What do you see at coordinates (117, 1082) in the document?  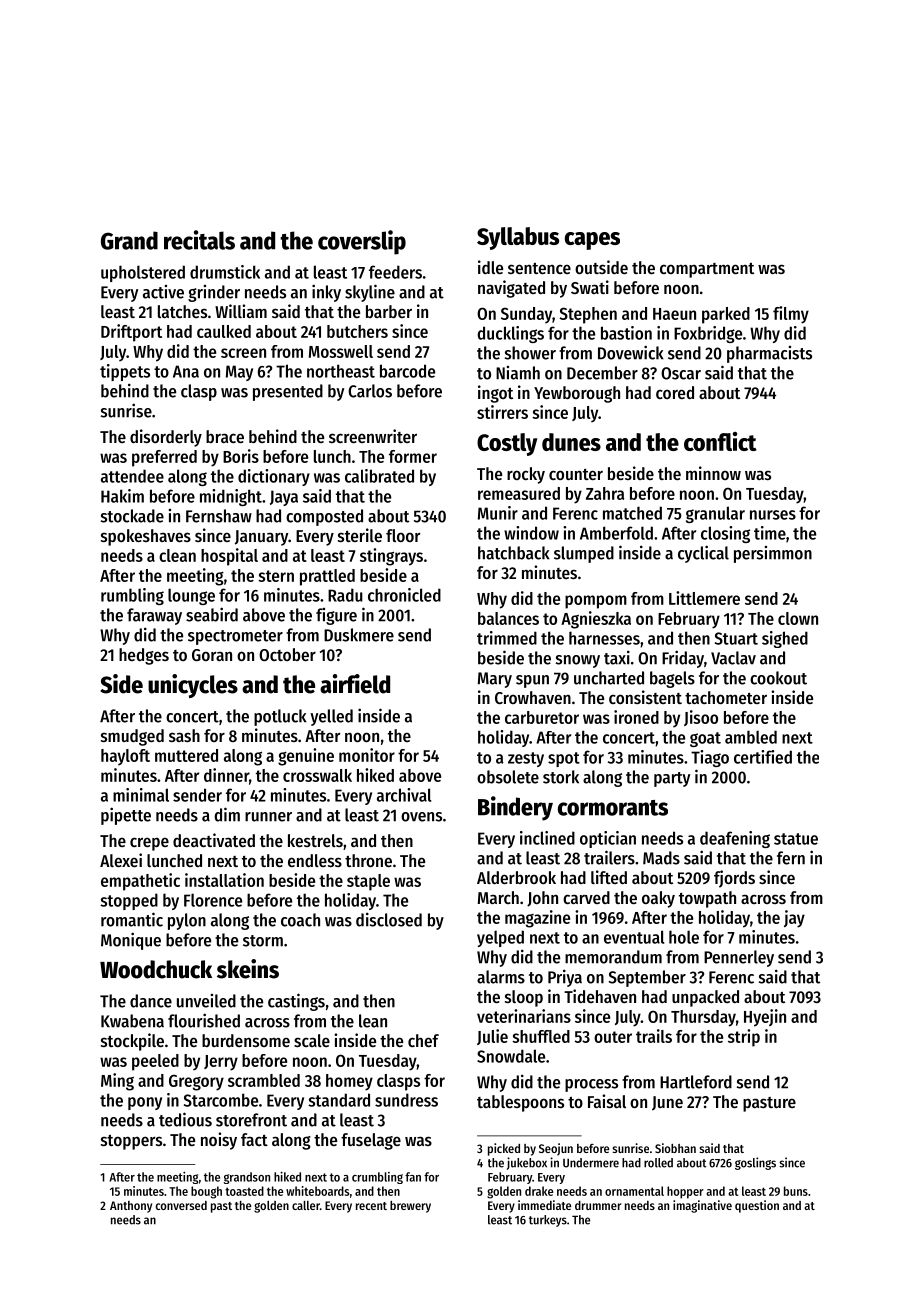 I see `Ming` at bounding box center [117, 1082].
